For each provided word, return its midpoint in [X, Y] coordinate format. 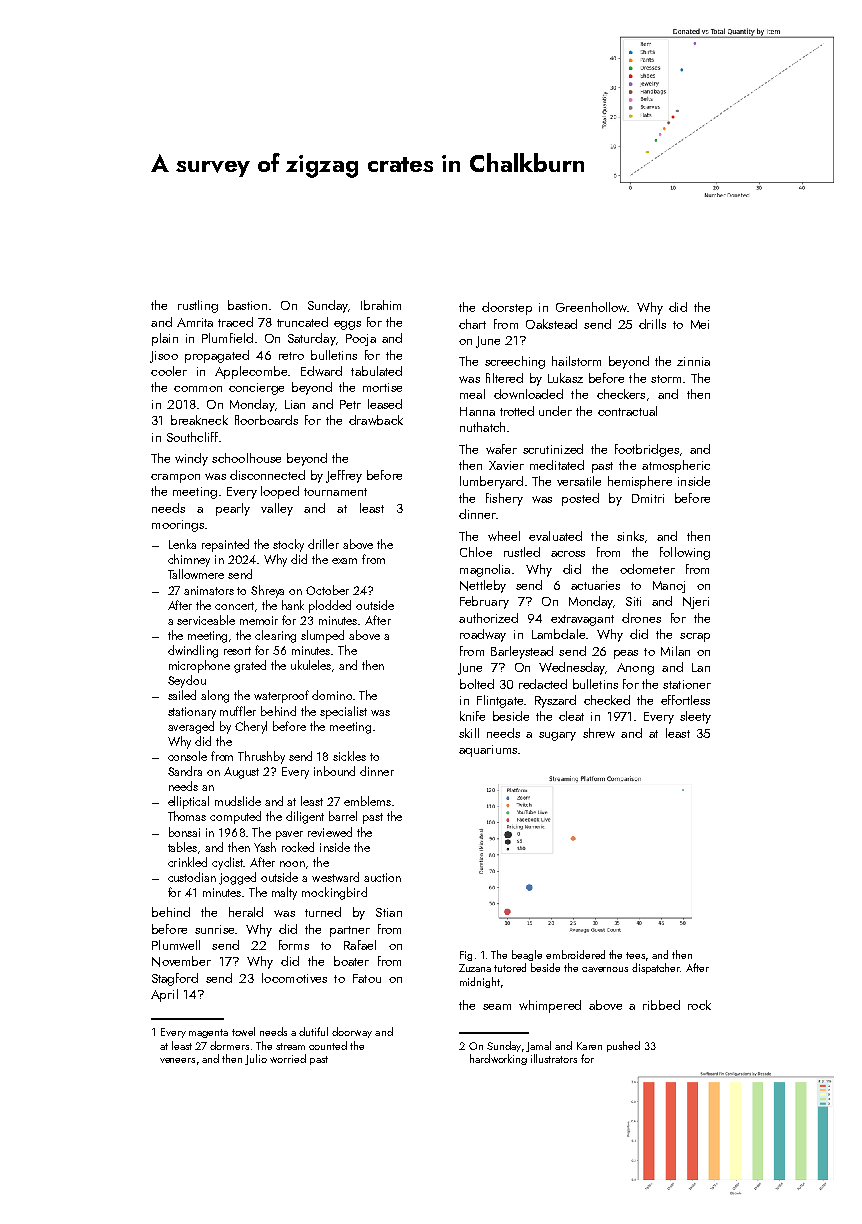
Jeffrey [344, 476]
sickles [349, 756]
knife [472, 716]
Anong [635, 669]
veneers [177, 1060]
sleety [695, 717]
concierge [256, 389]
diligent [305, 817]
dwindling [193, 651]
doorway [352, 1032]
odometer [647, 569]
